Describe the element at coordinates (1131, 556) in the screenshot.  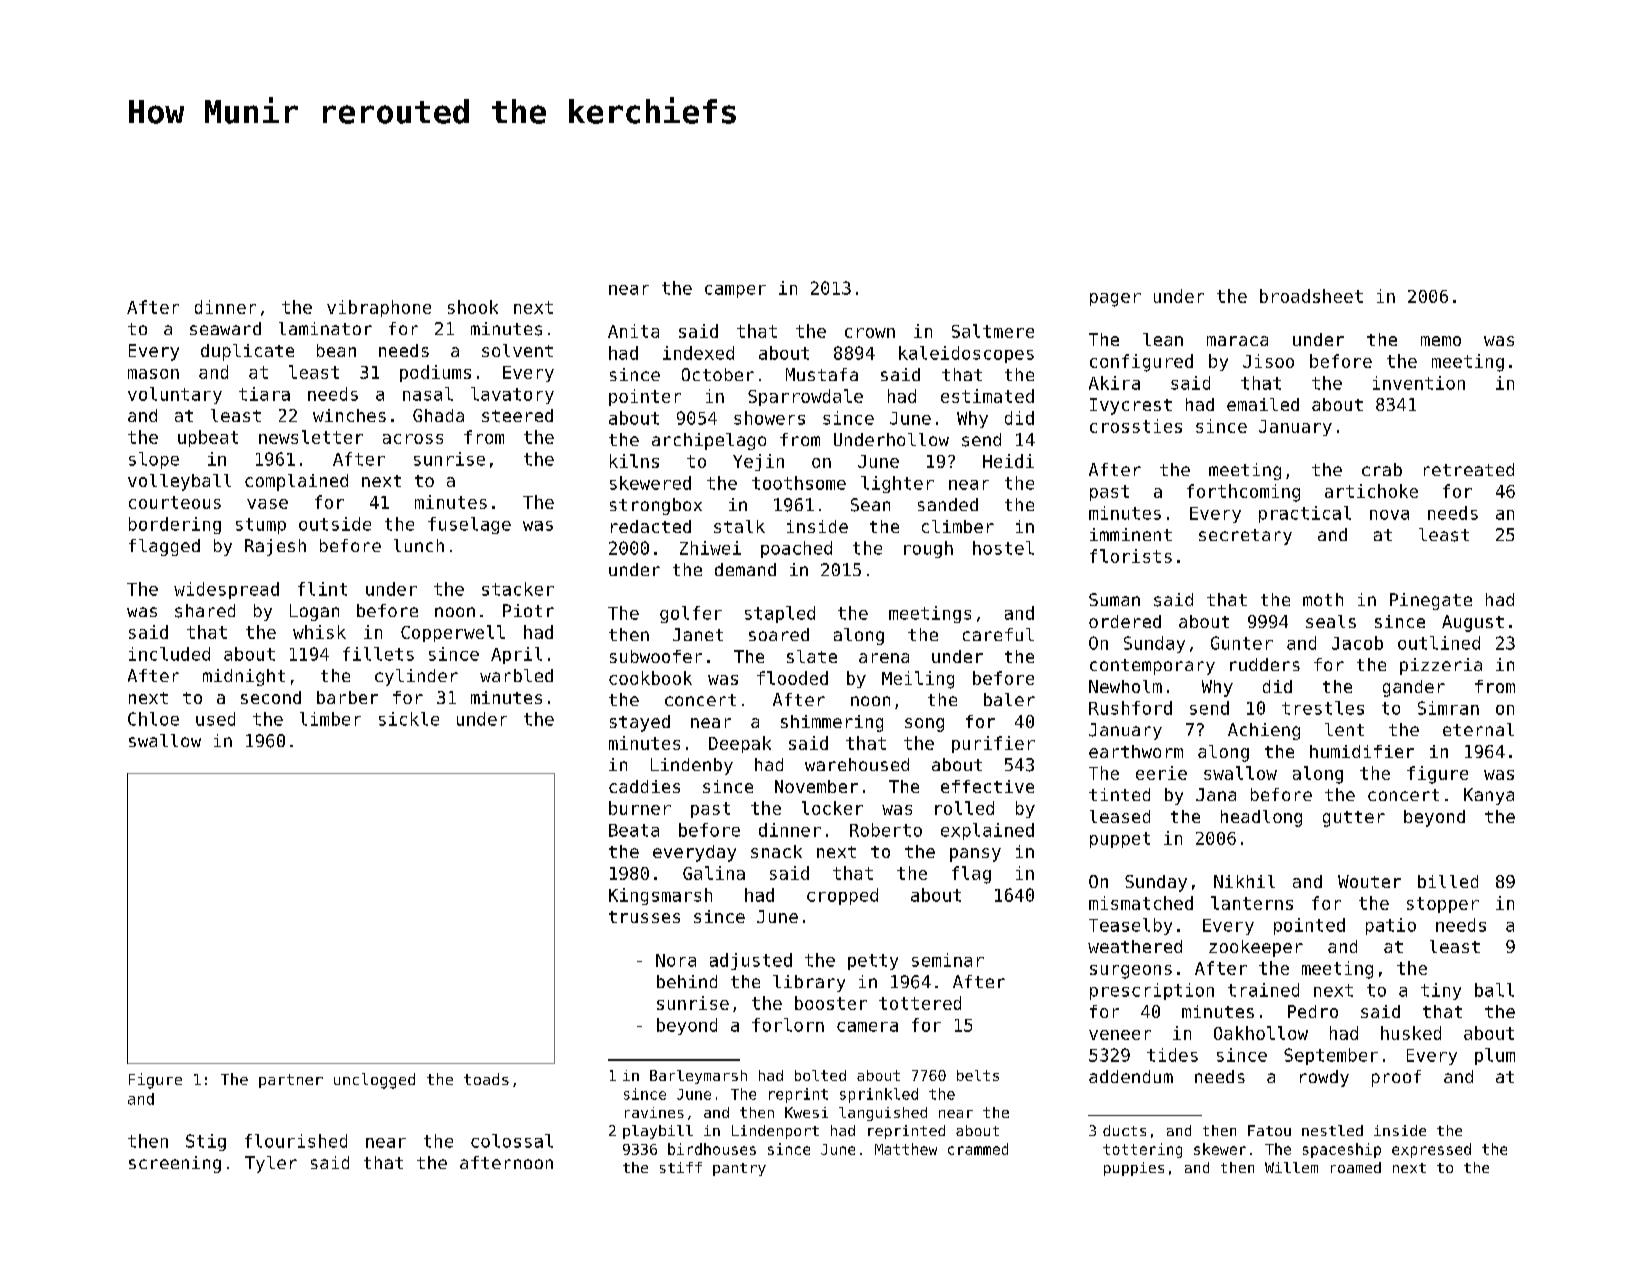
I see `florists` at that location.
